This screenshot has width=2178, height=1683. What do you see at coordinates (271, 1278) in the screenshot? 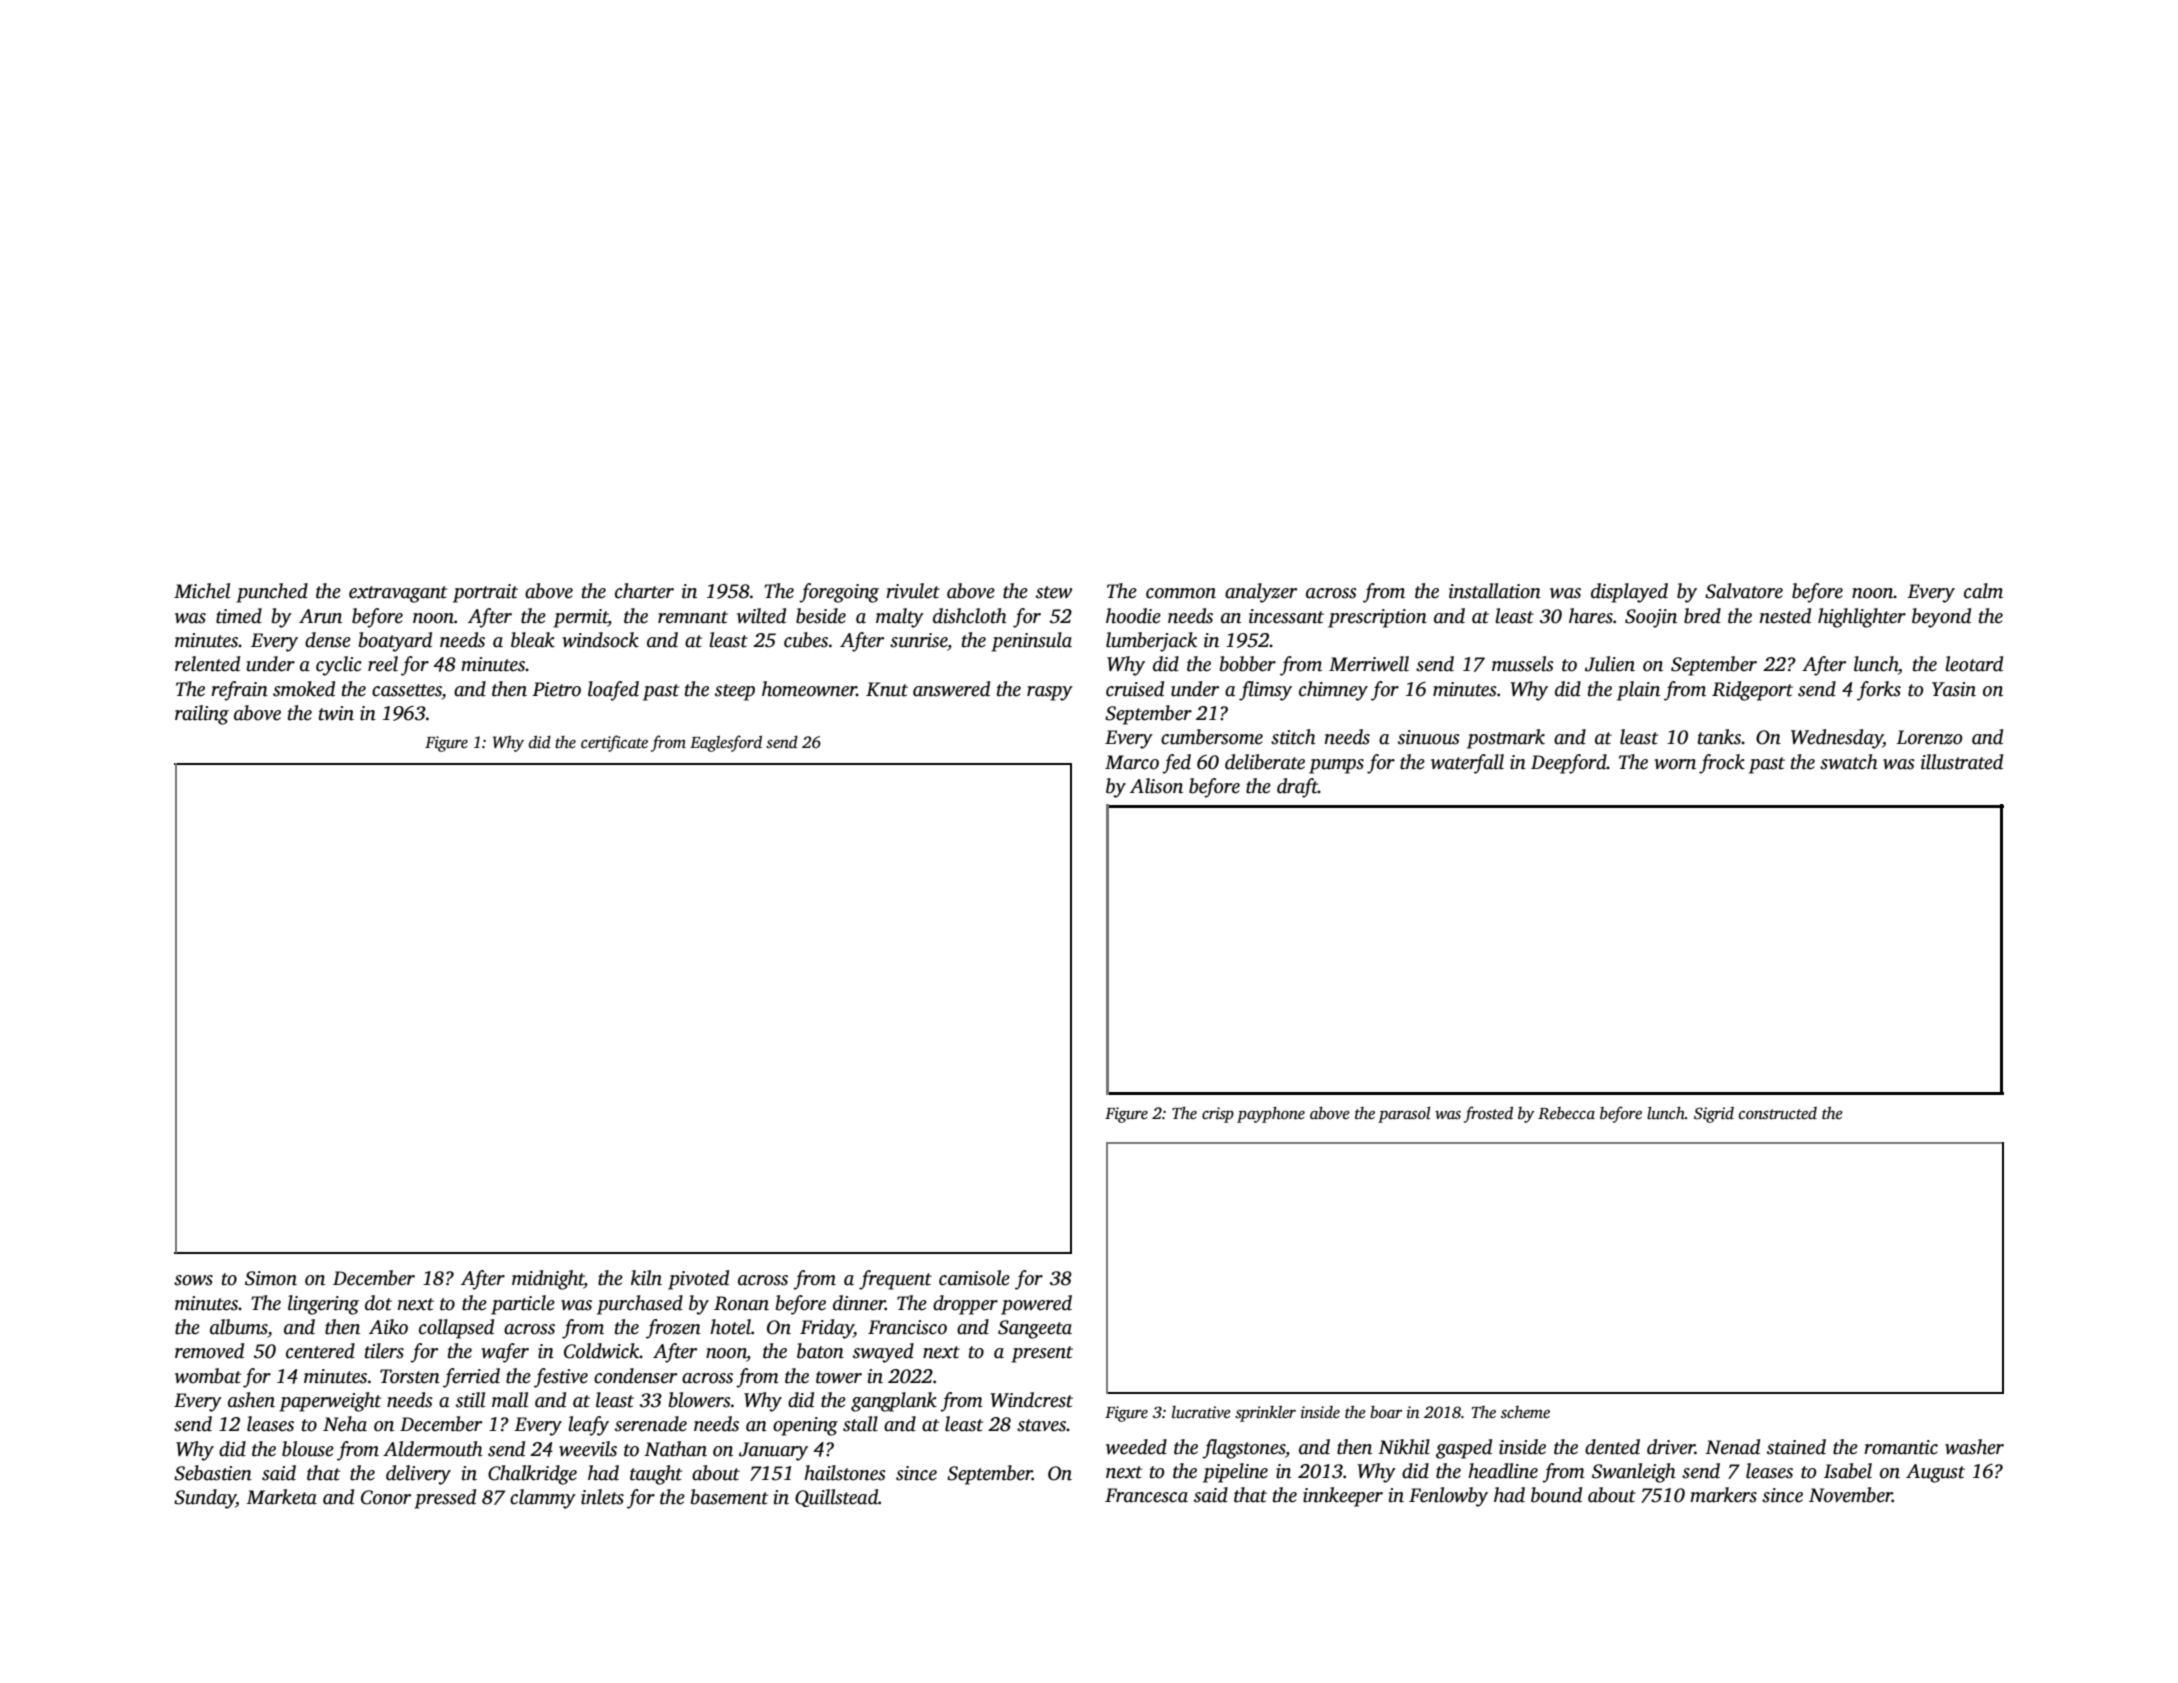
I see `Simon` at bounding box center [271, 1278].
